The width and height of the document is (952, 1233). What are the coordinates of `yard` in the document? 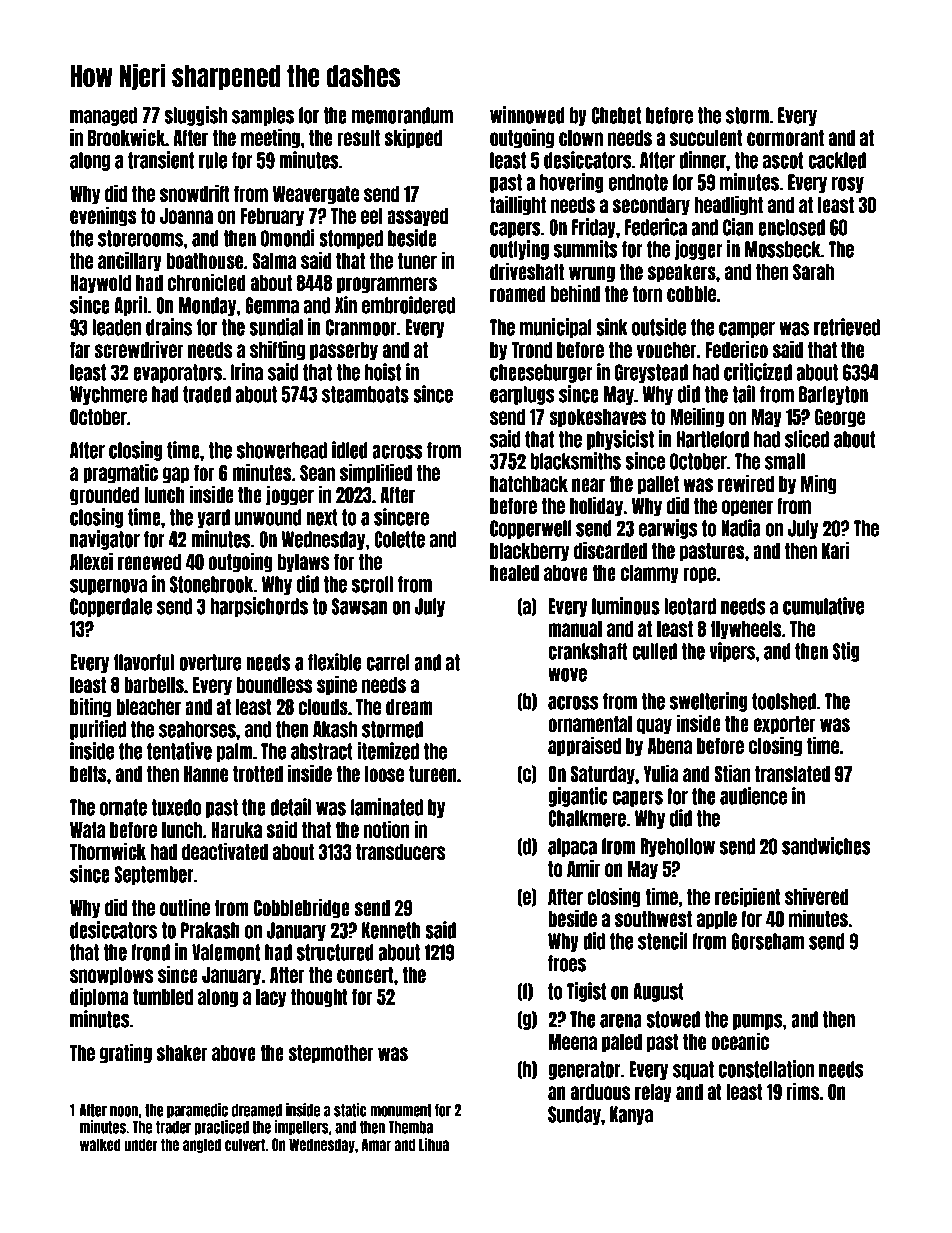 It's located at (213, 518).
